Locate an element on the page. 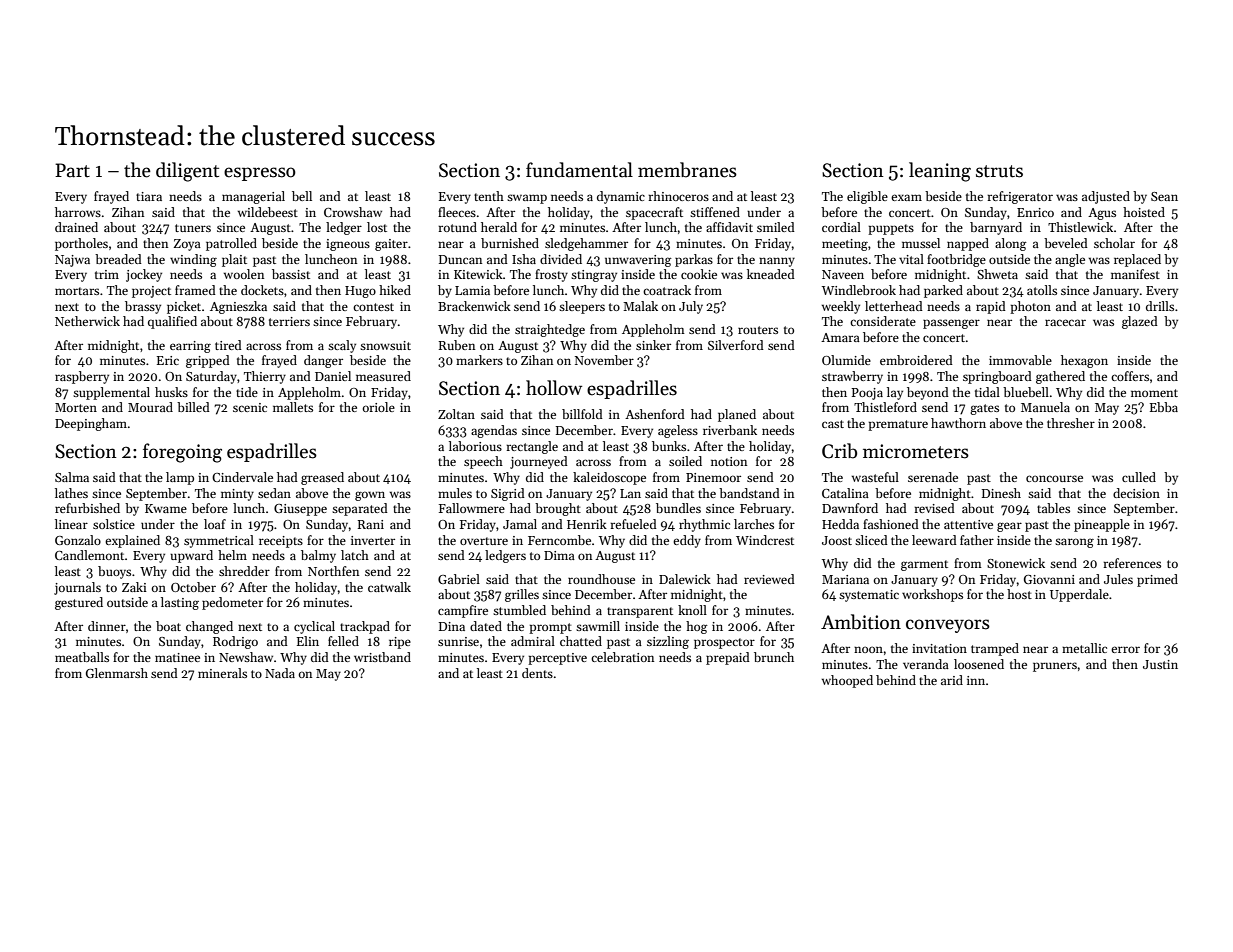 The height and width of the document is (952, 1233). markers is located at coordinates (479, 360).
